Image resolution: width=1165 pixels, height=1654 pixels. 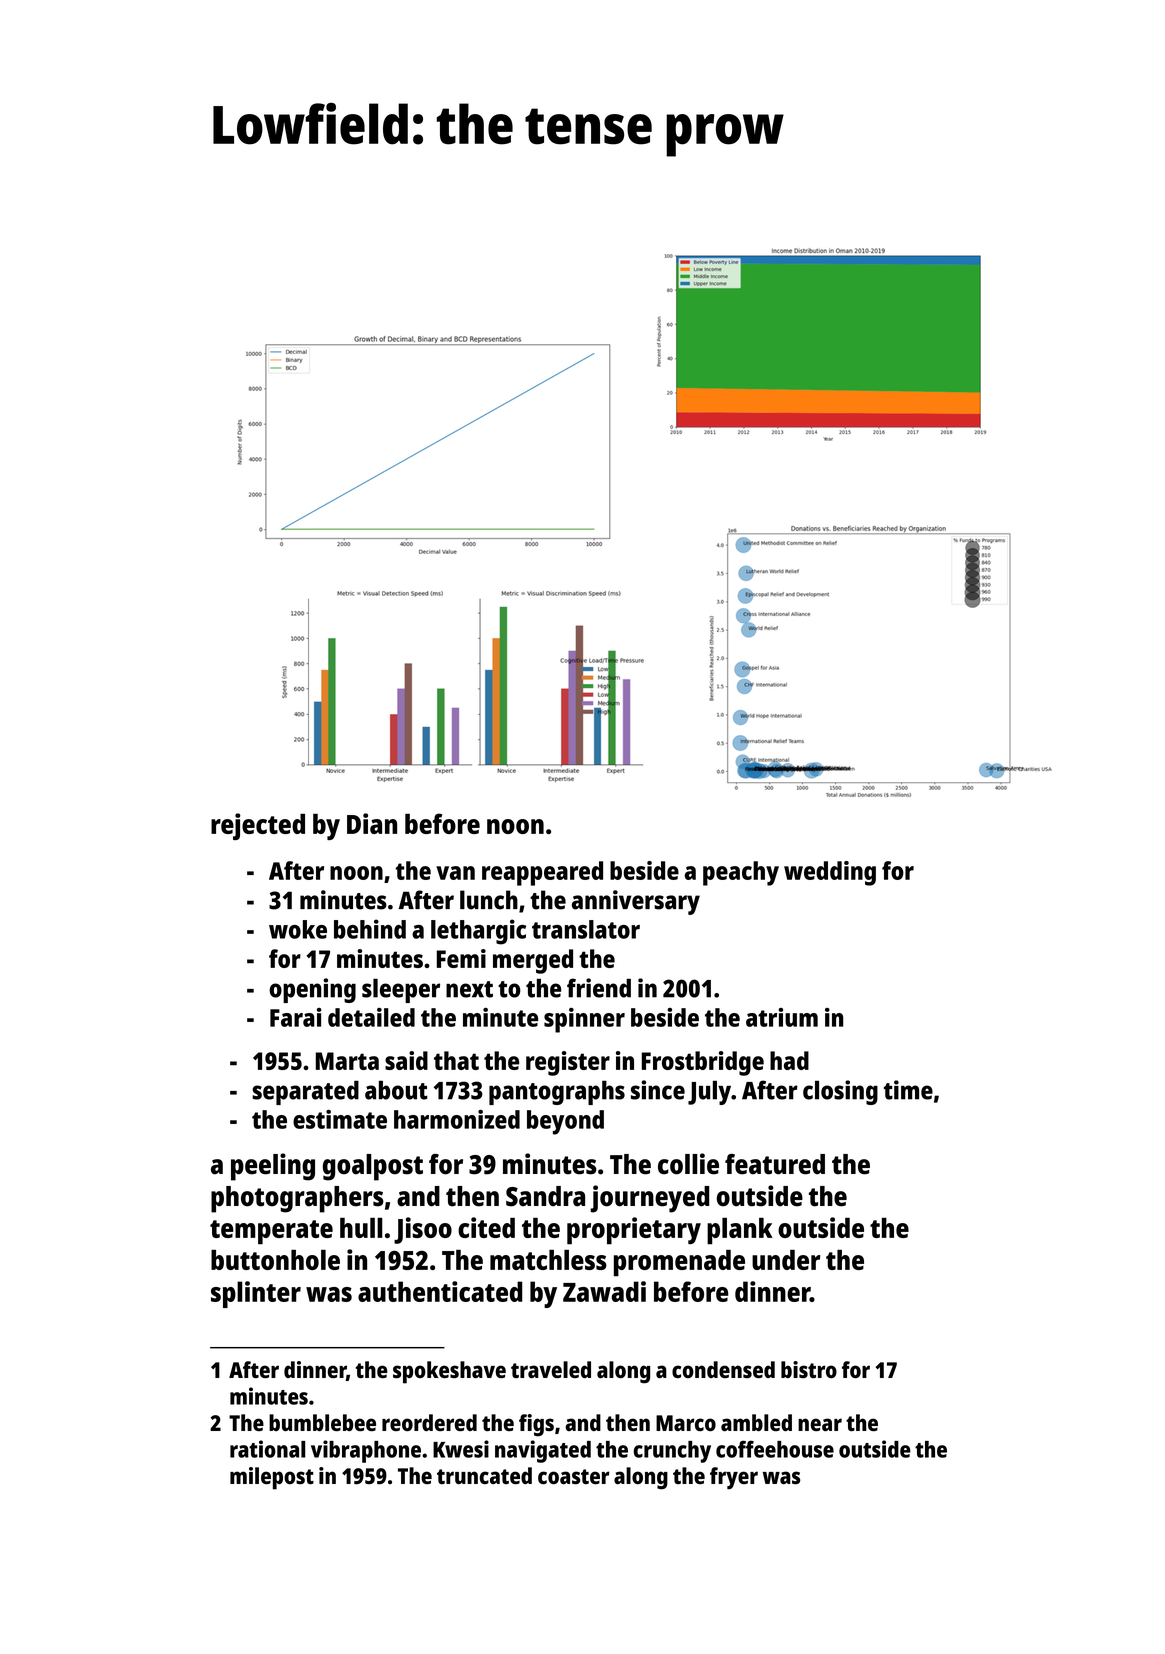 What do you see at coordinates (775, 1164) in the document?
I see `featured` at bounding box center [775, 1164].
